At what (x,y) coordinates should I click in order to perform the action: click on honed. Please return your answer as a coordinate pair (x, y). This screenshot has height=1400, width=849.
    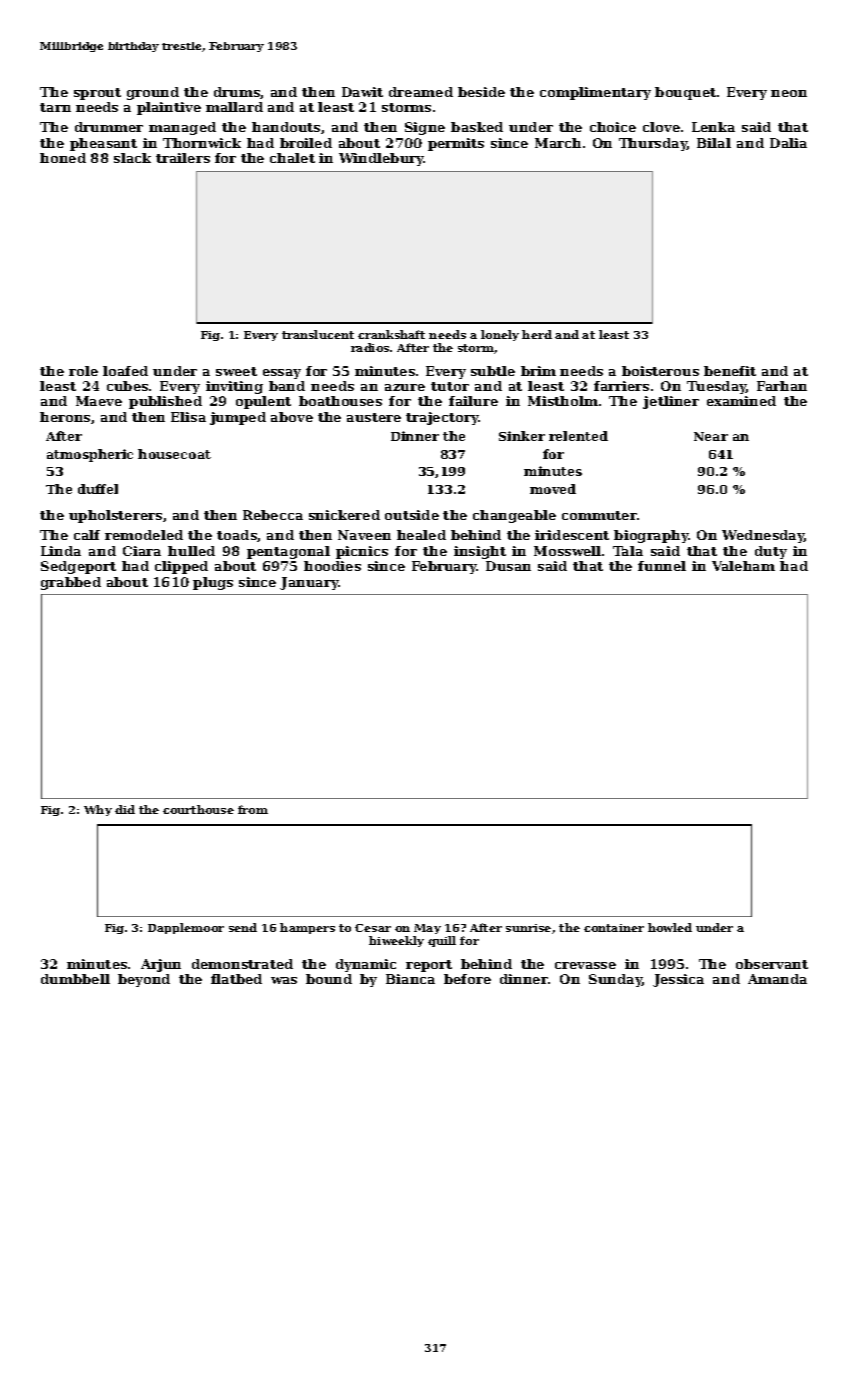
    Looking at the image, I should click on (63, 158).
